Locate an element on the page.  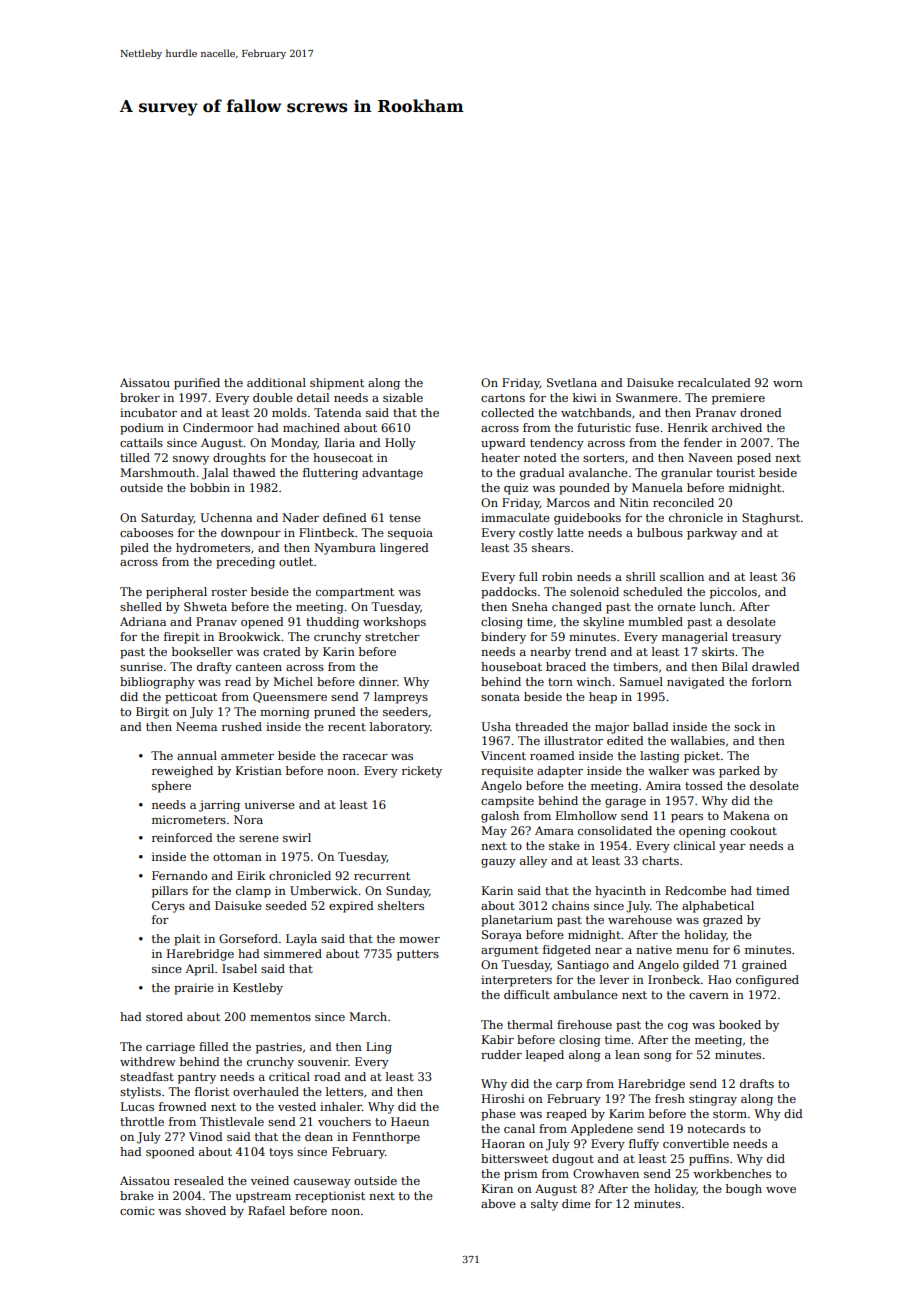
gradual is located at coordinates (542, 474).
